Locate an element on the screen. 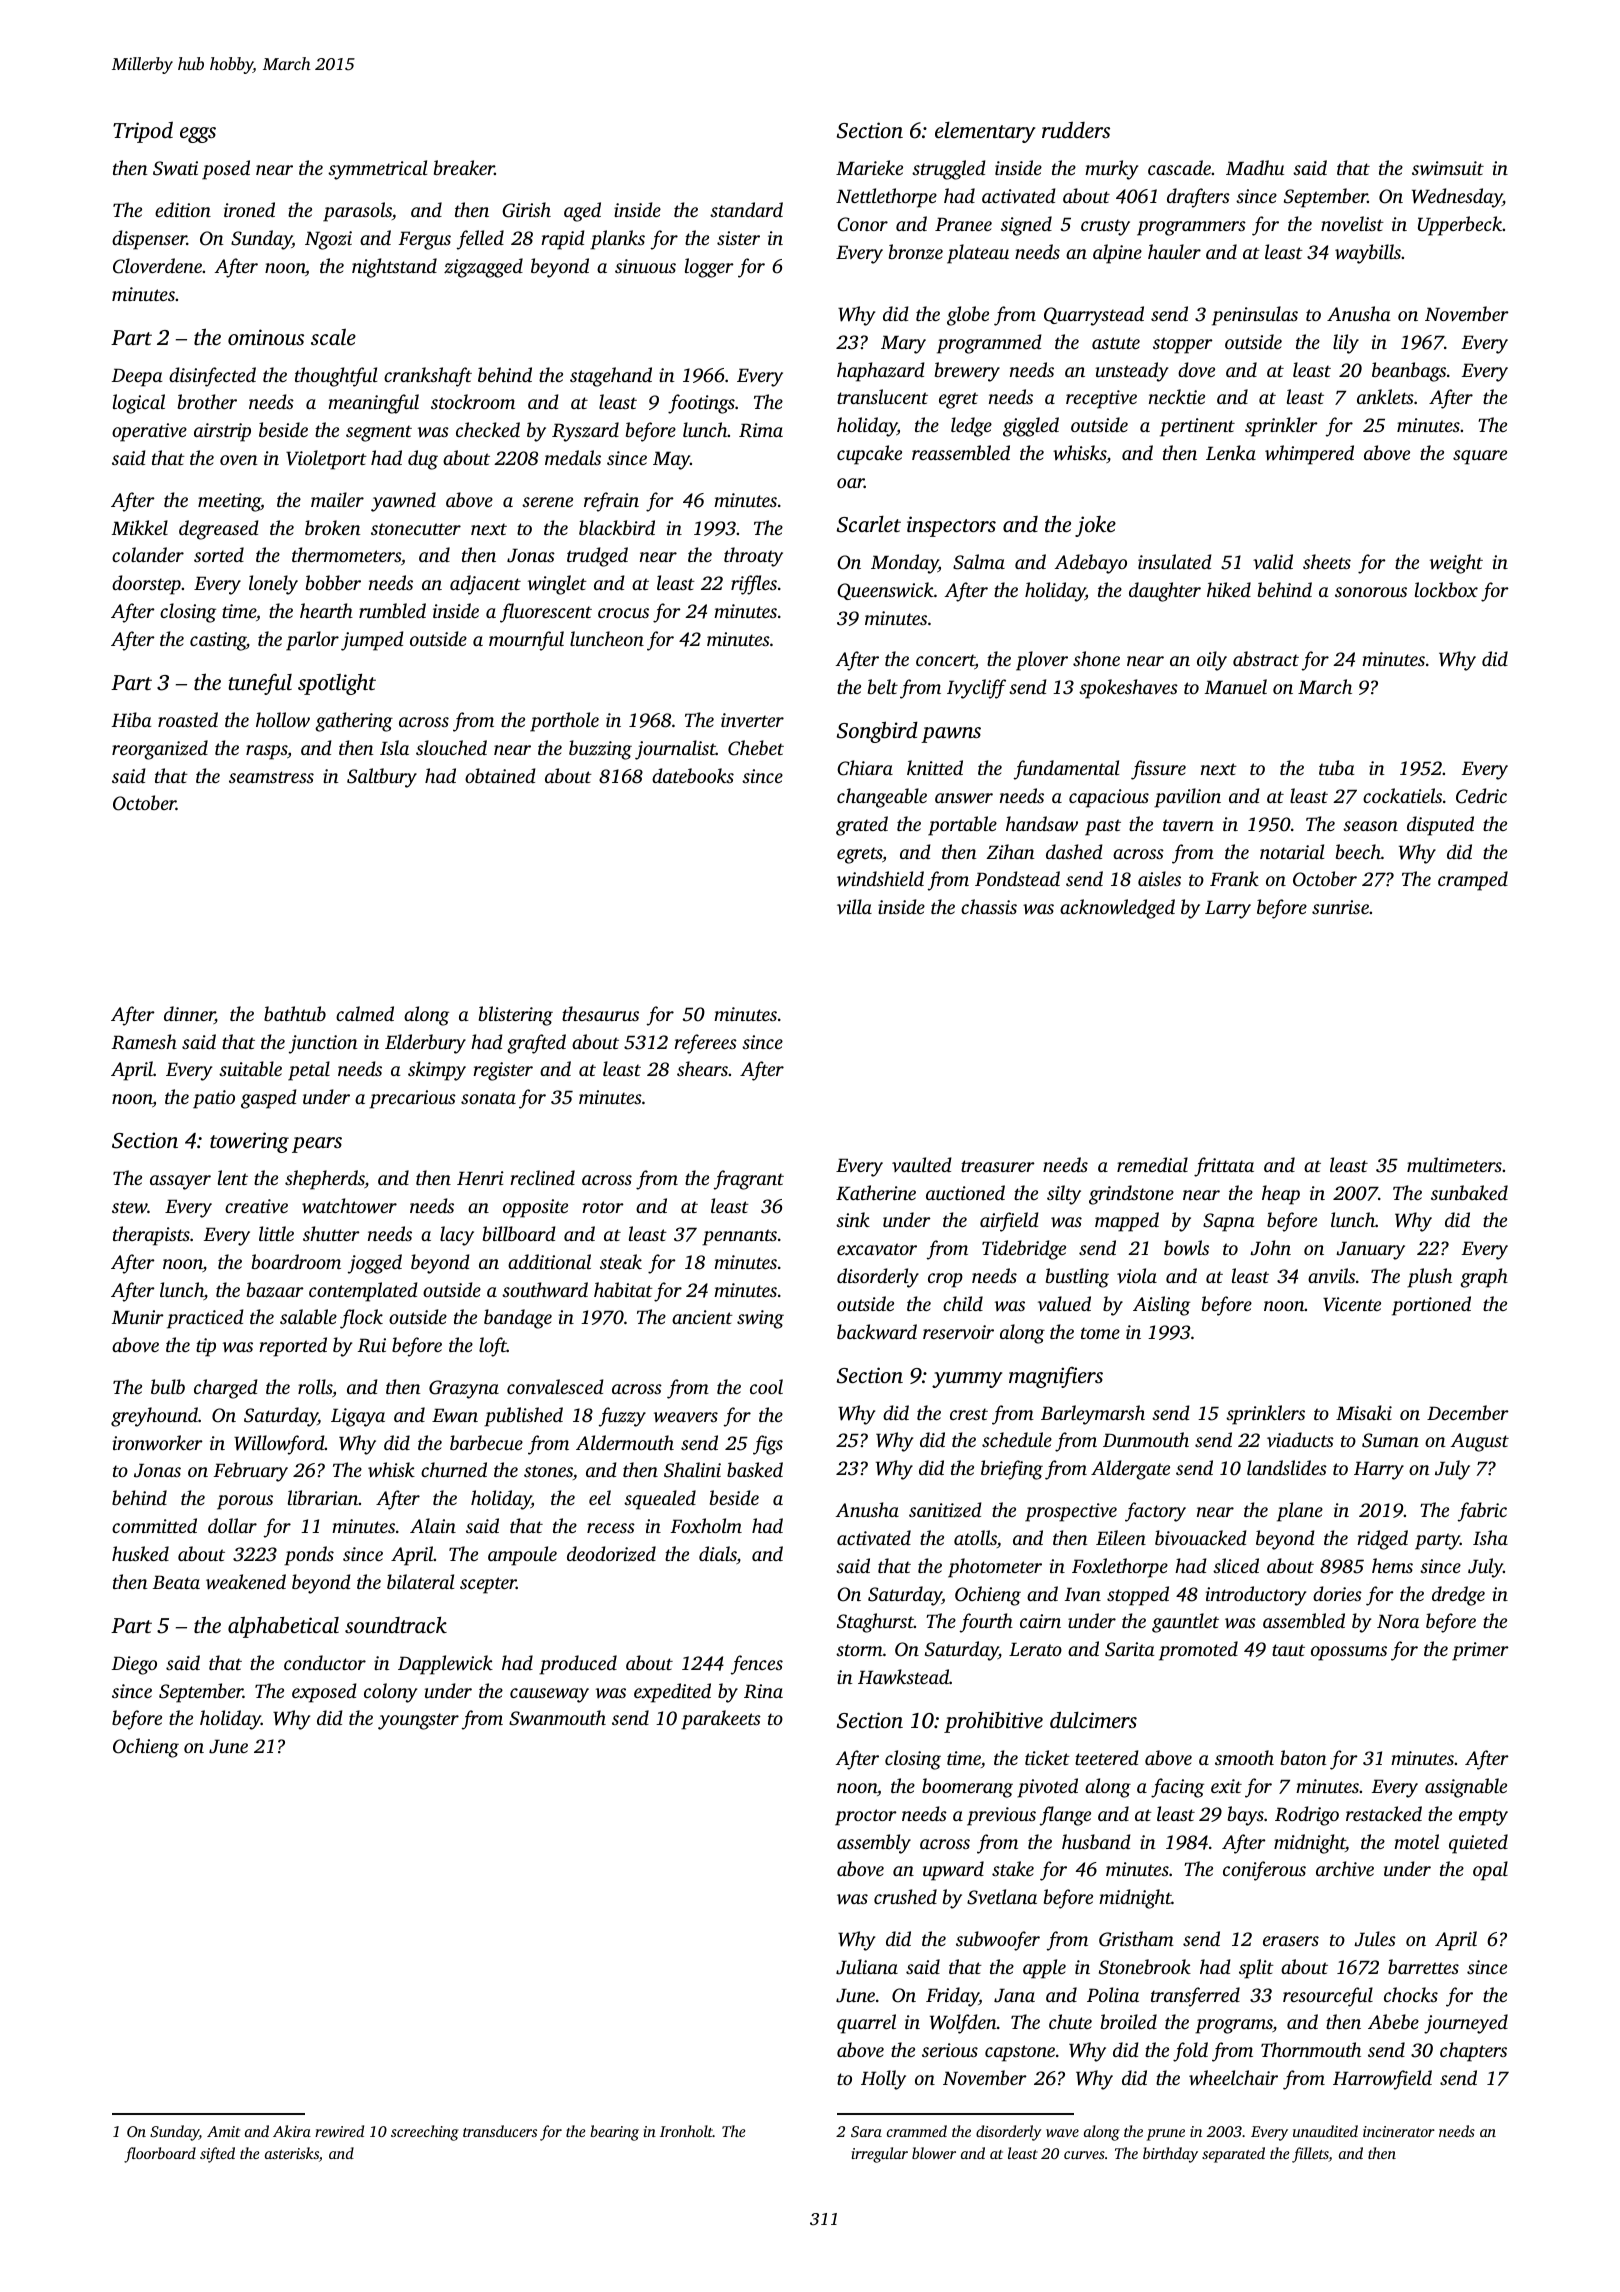 This screenshot has height=2292, width=1620. reorganized is located at coordinates (160, 750).
